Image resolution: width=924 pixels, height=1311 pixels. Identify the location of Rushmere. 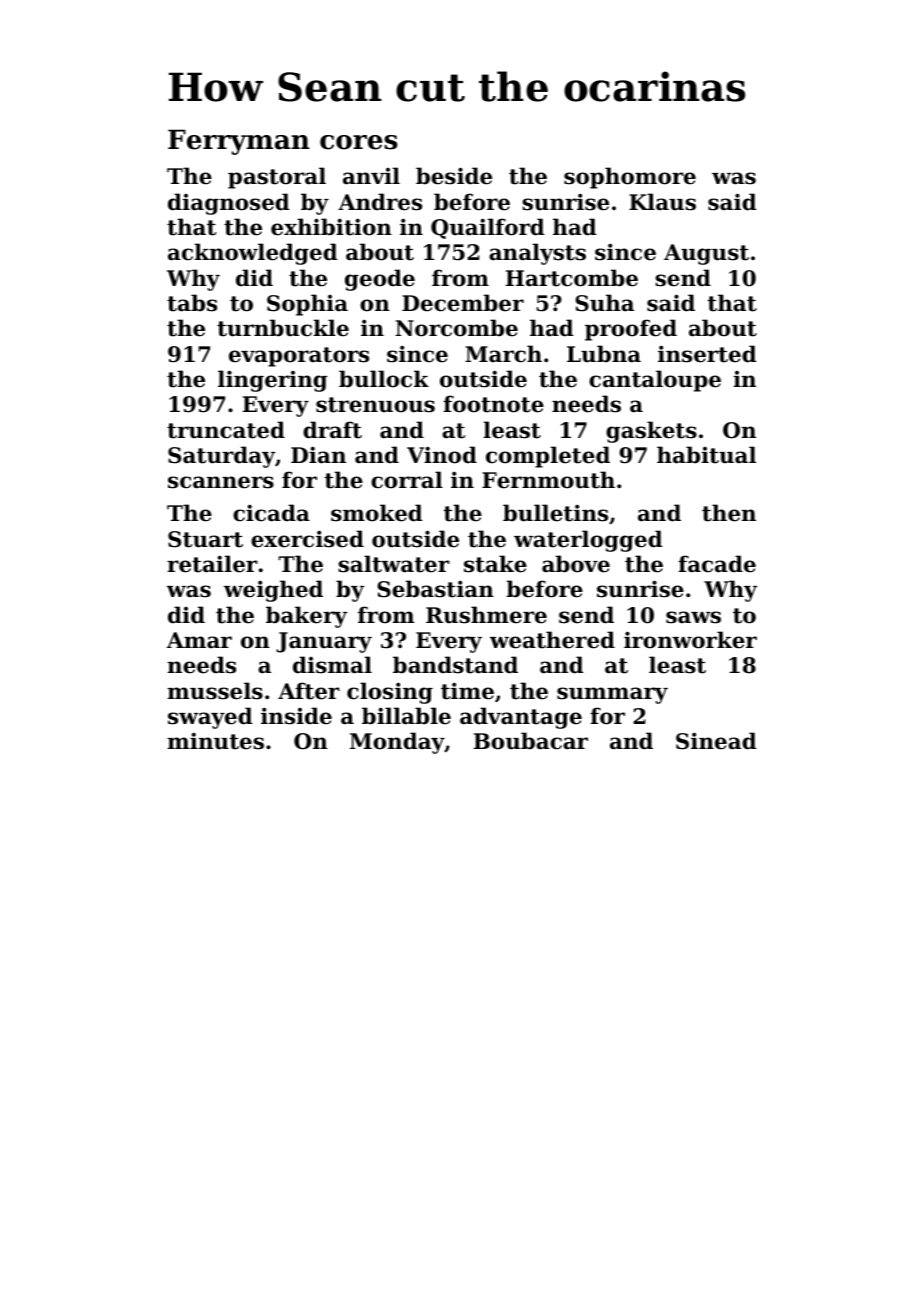
(486, 615).
